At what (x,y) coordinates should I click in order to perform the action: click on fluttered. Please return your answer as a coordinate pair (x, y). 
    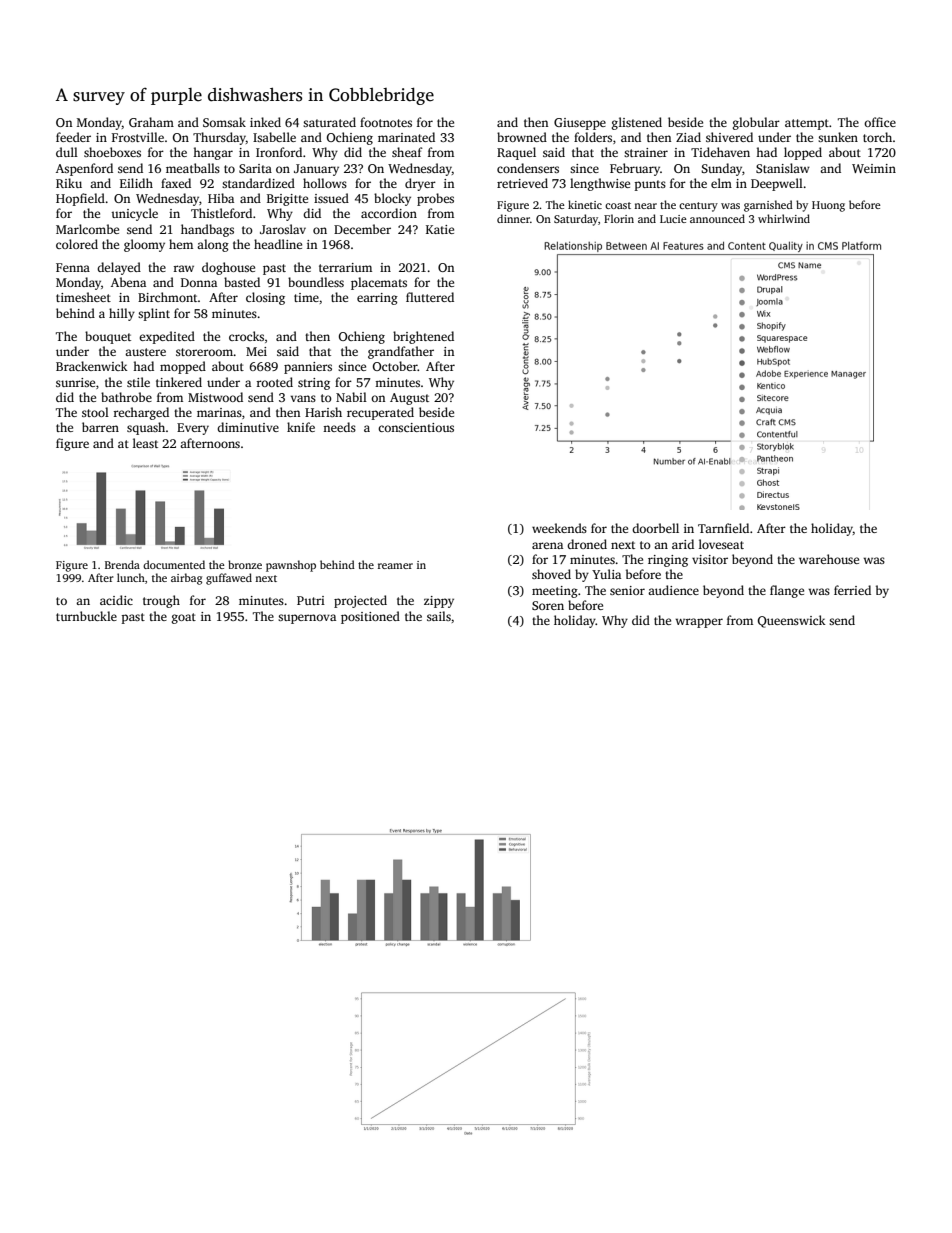
    Looking at the image, I should click on (430, 297).
